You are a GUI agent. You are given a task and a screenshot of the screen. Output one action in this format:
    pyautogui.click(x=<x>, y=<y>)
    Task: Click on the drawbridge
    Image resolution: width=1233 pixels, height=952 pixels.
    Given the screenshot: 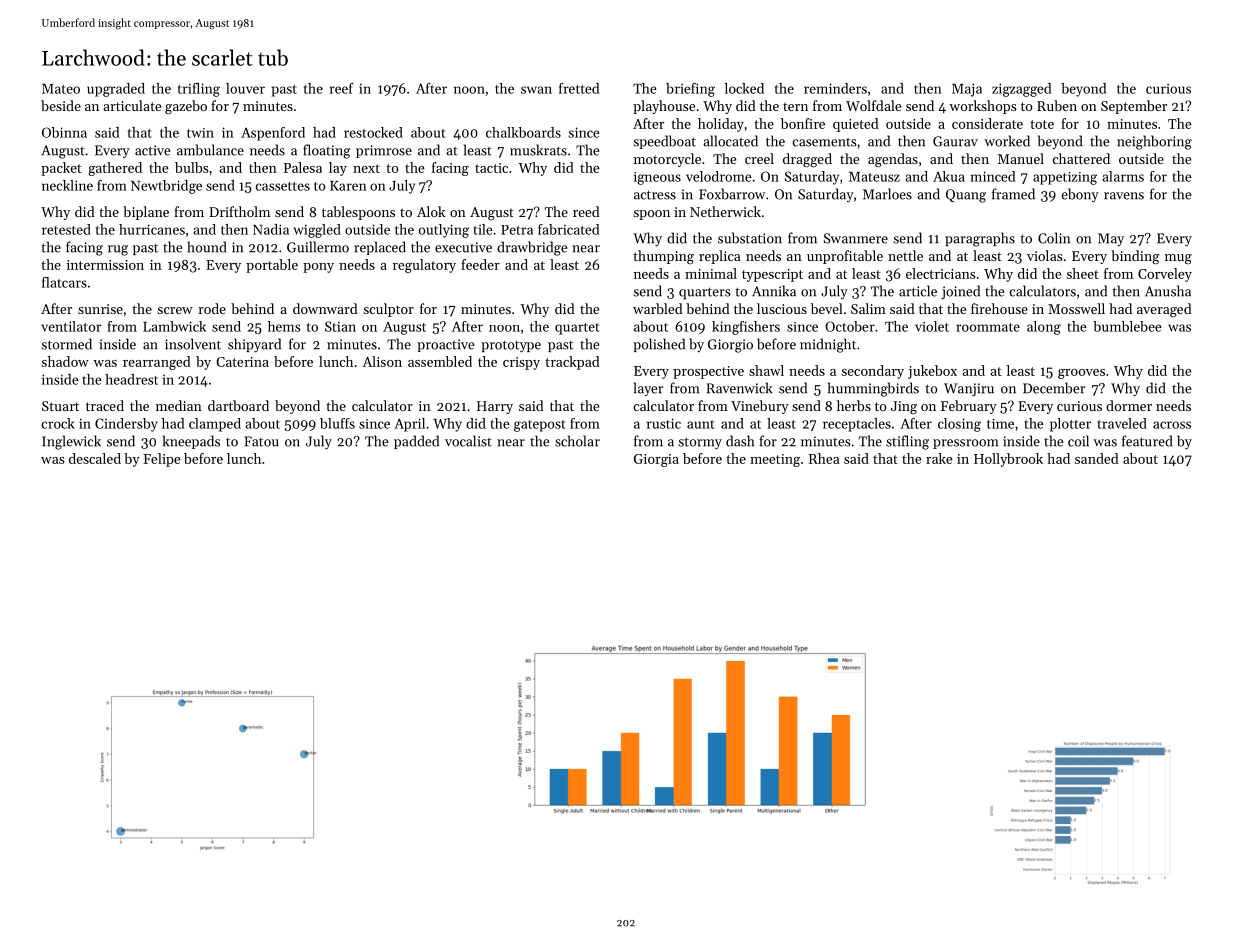 What is the action you would take?
    pyautogui.click(x=532, y=248)
